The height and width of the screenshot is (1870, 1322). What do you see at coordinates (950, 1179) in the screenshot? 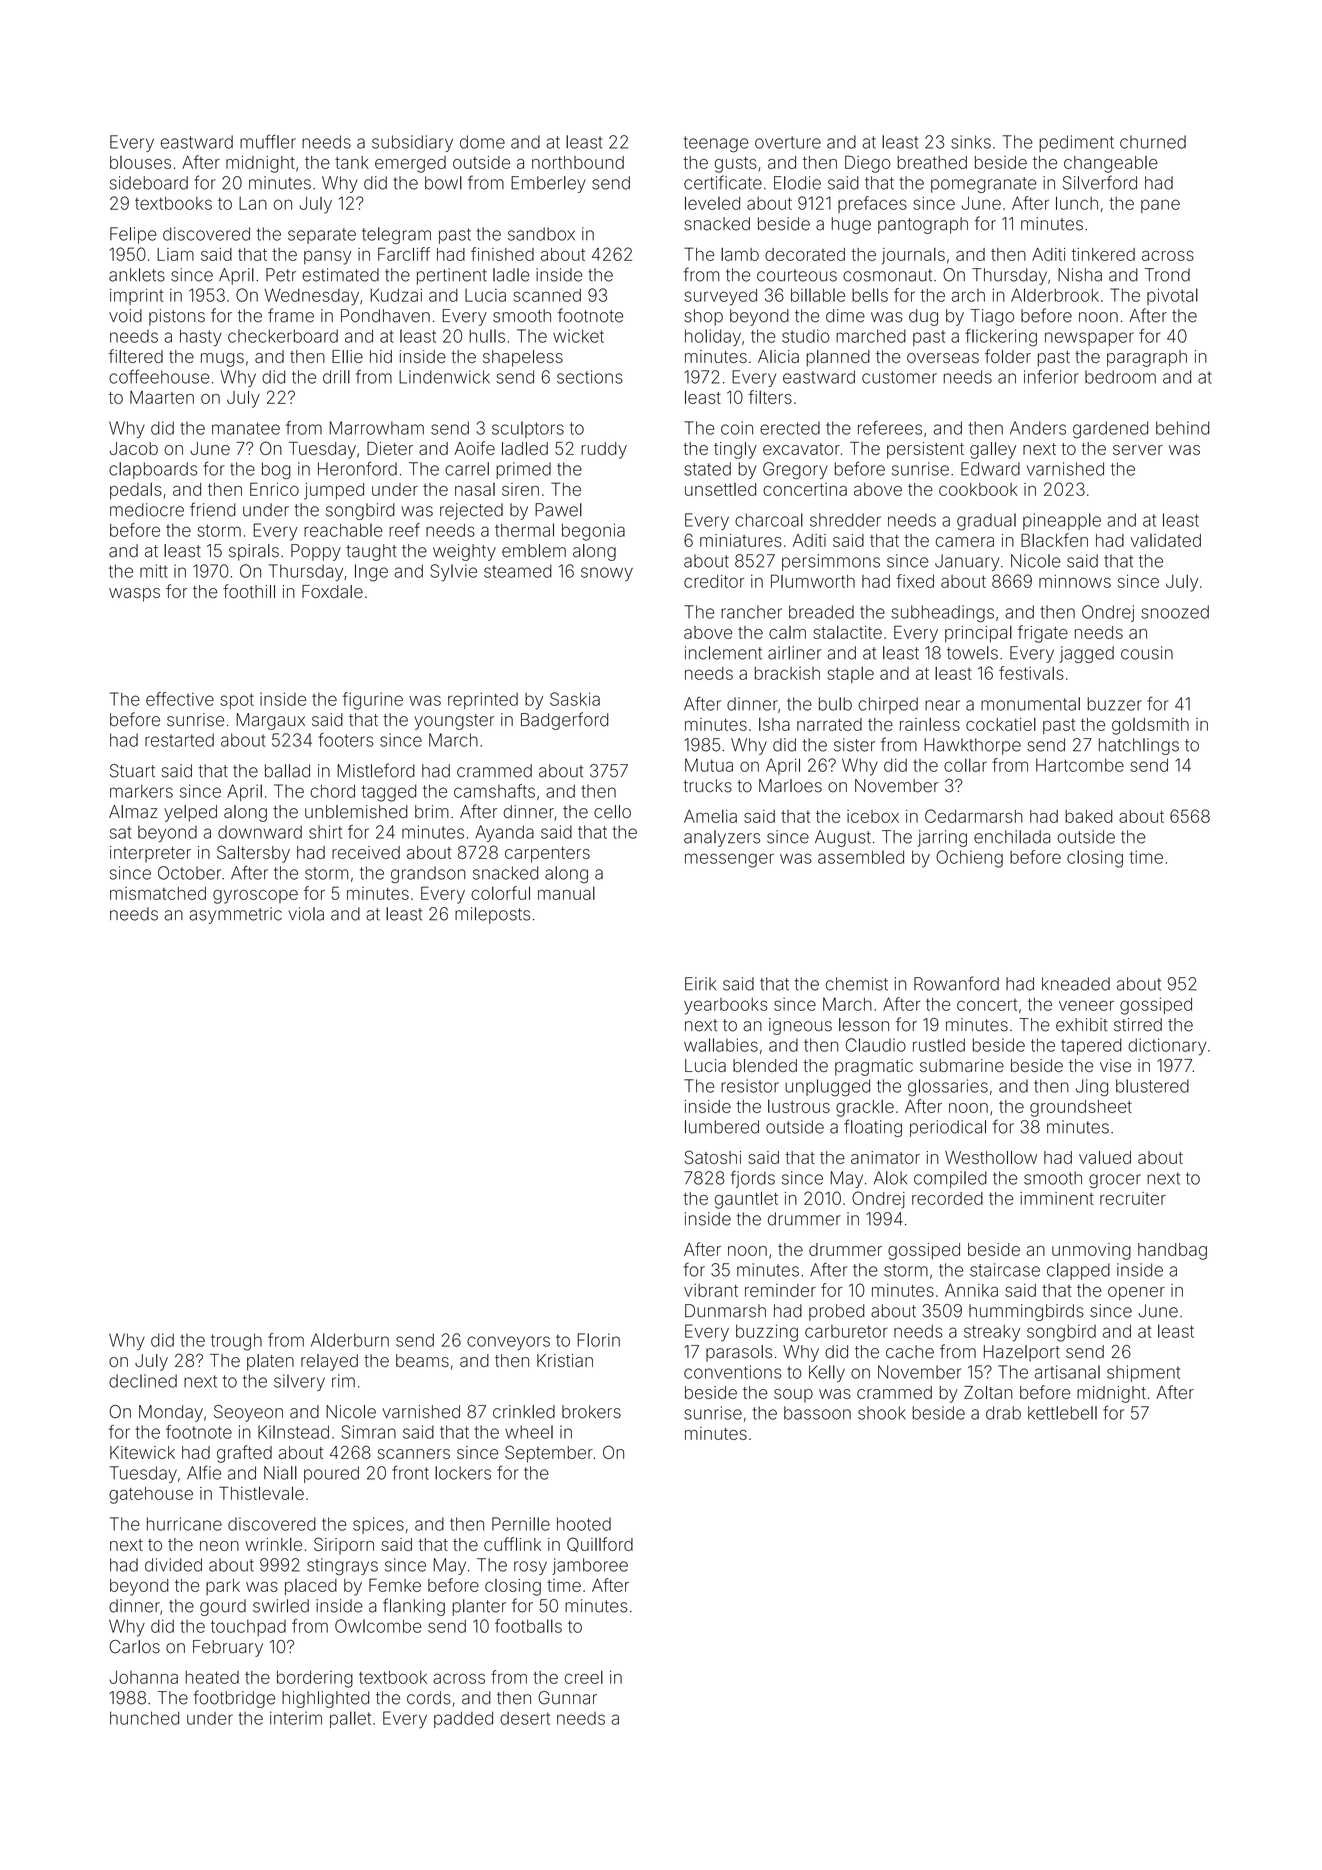
I see `compiled` at bounding box center [950, 1179].
